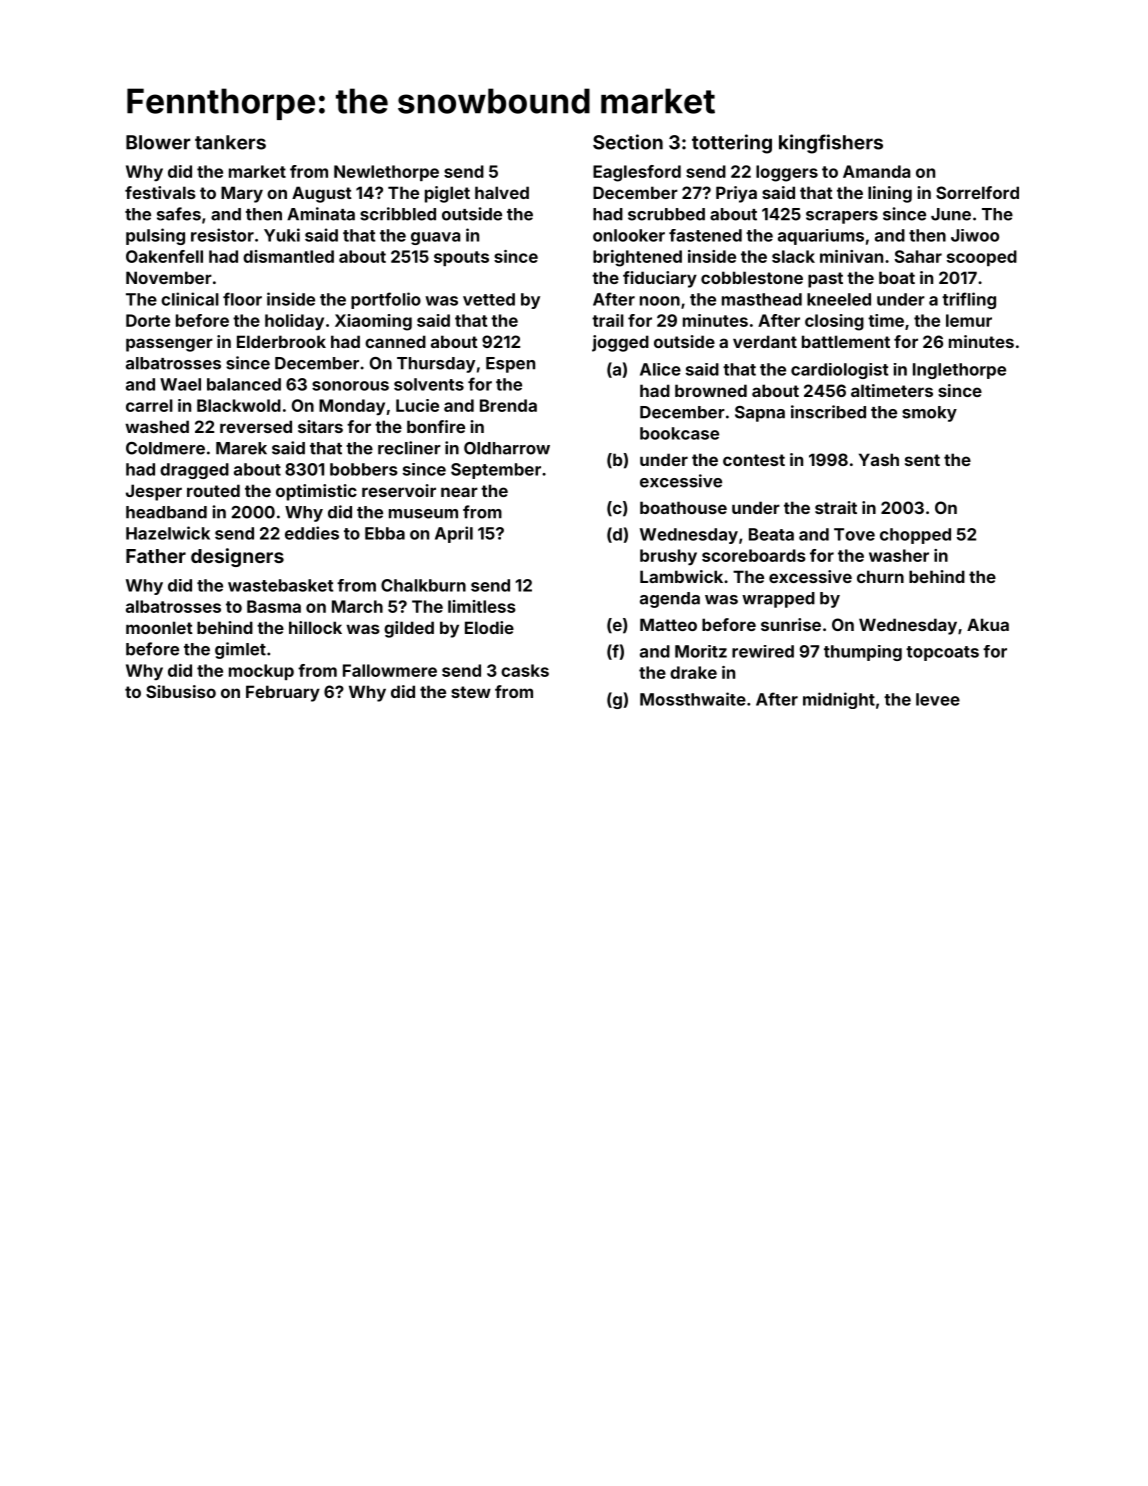 Image resolution: width=1148 pixels, height=1486 pixels. I want to click on limitless, so click(482, 606).
